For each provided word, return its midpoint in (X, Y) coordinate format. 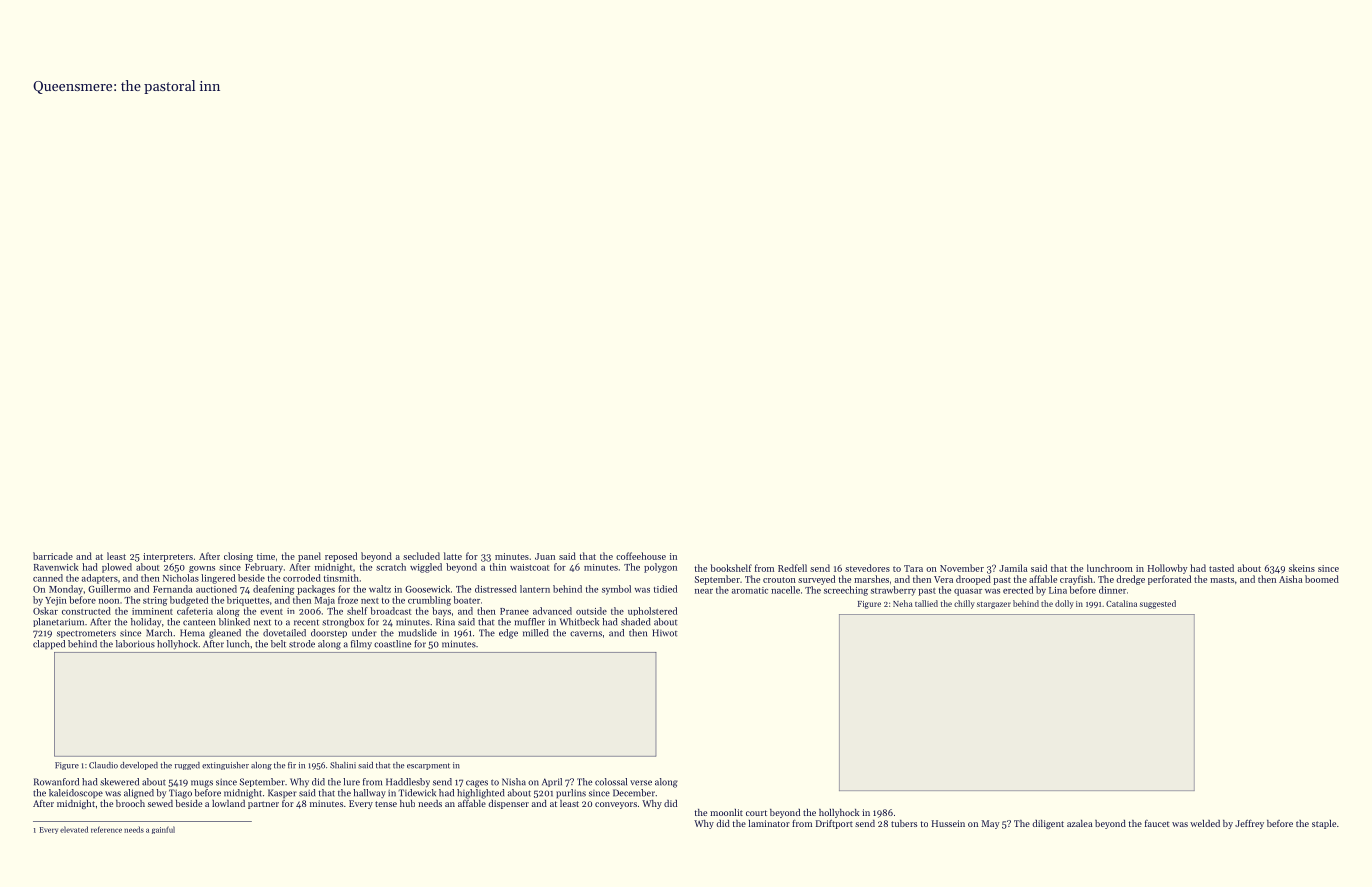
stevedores (867, 568)
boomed (1322, 579)
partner (263, 805)
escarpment (428, 766)
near (704, 591)
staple (1324, 824)
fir (292, 765)
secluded (421, 556)
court (756, 813)
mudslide (417, 633)
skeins (1302, 568)
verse (641, 783)
